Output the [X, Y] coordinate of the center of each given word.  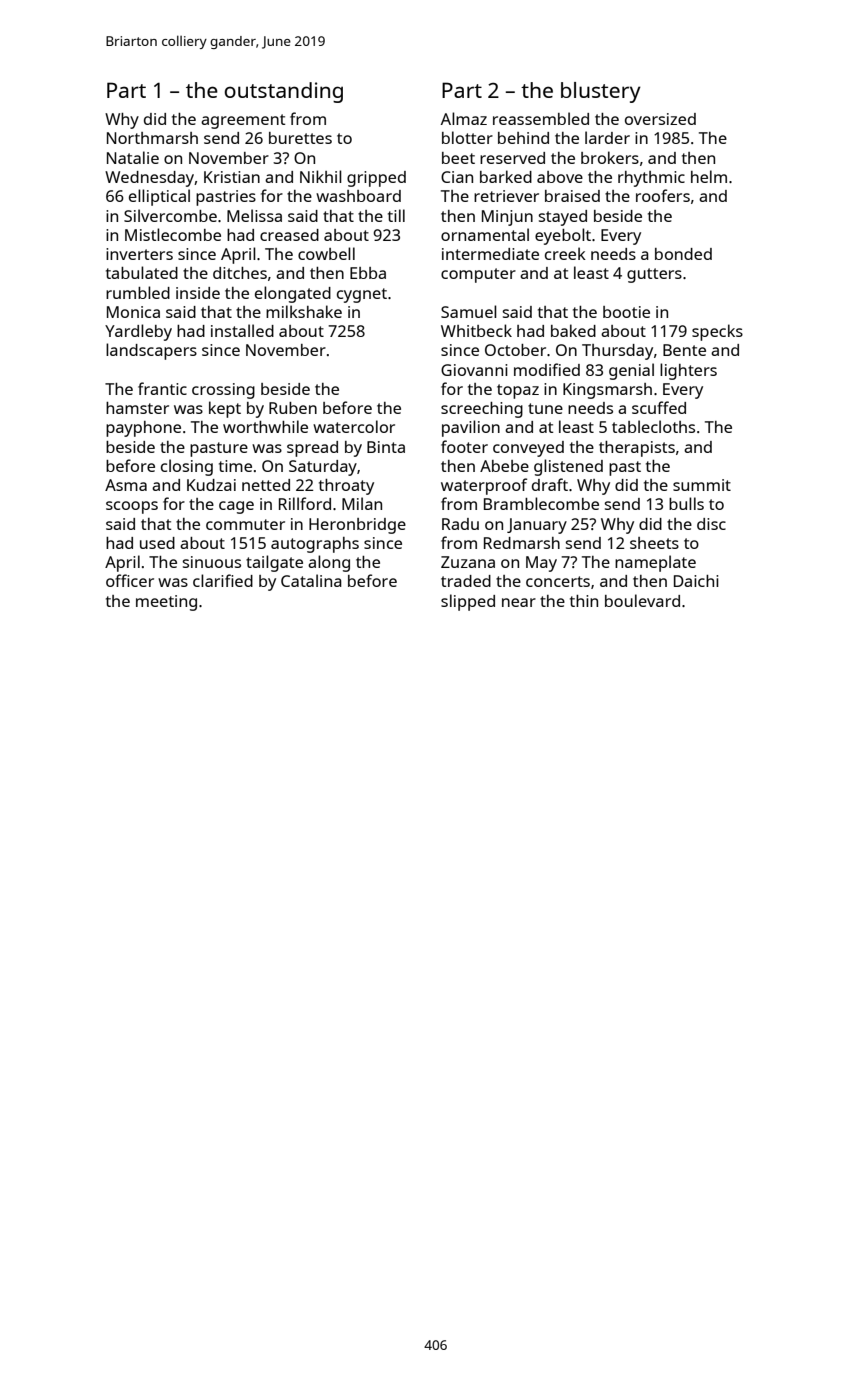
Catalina [311, 580]
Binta [386, 447]
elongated [293, 294]
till [396, 215]
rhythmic [651, 179]
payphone [143, 429]
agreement [243, 121]
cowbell [326, 253]
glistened [568, 467]
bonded [683, 254]
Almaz [464, 118]
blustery [601, 92]
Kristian [232, 177]
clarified [223, 580]
